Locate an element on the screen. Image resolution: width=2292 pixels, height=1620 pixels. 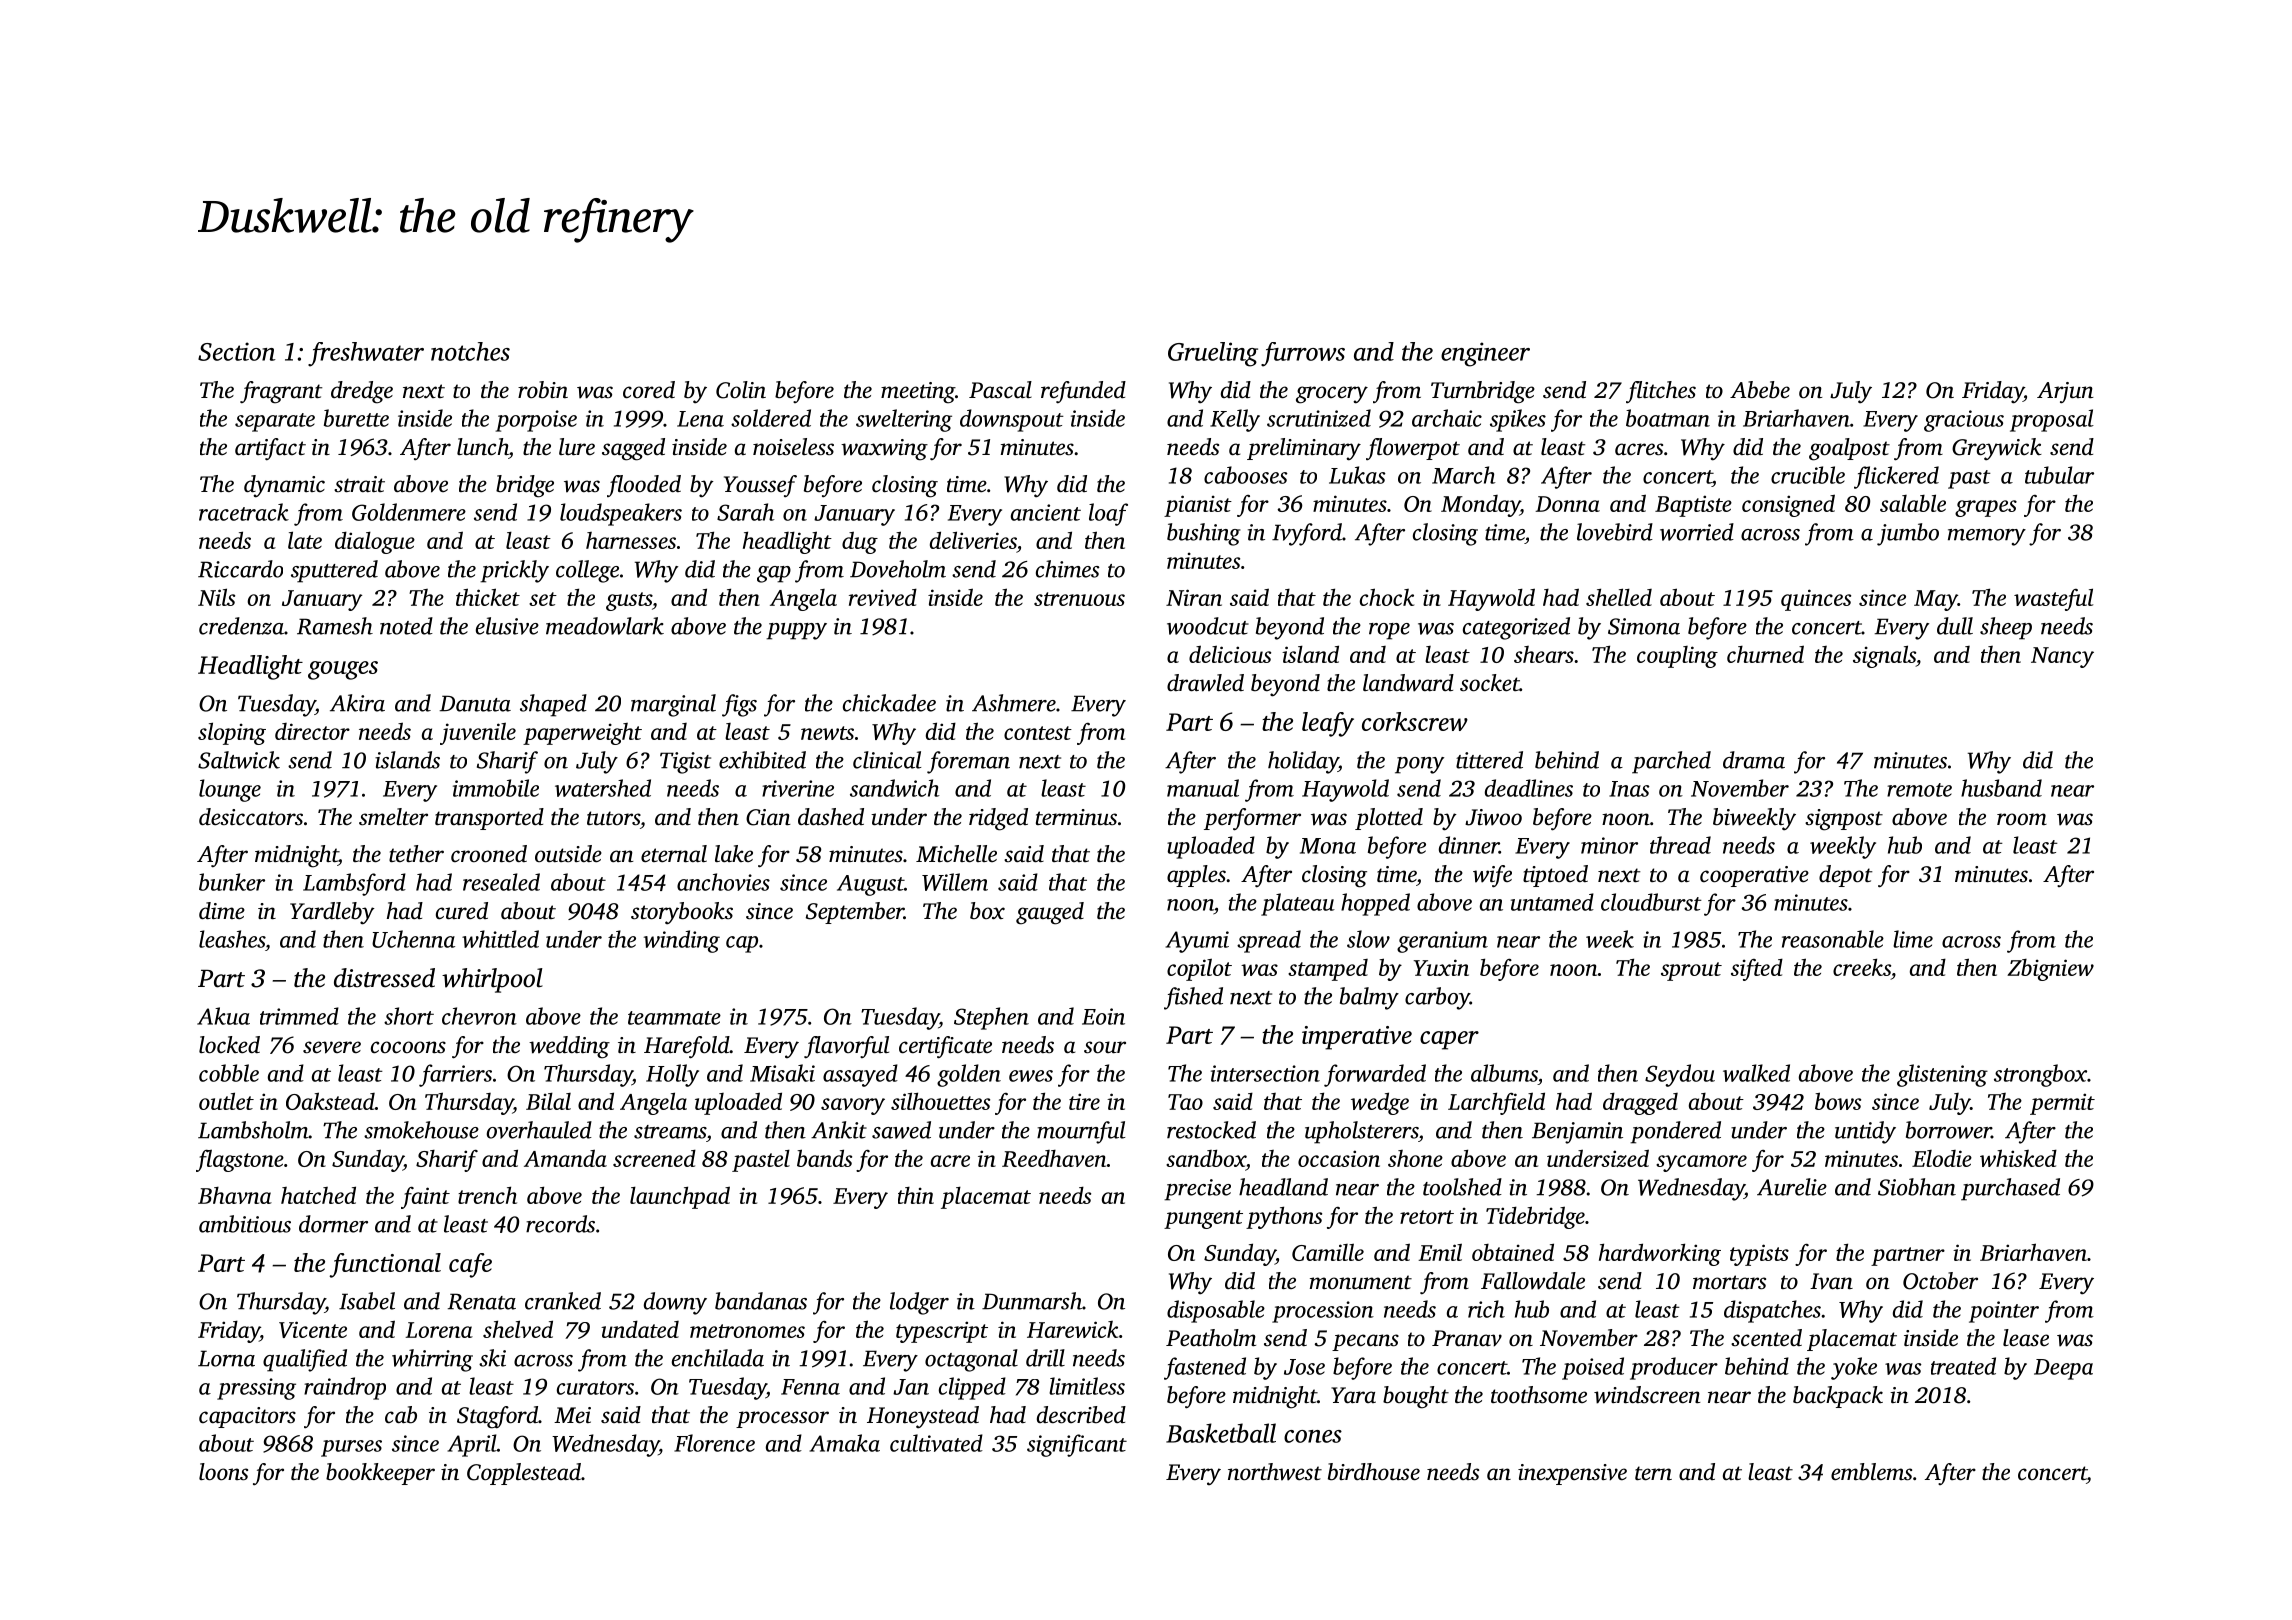
Willem is located at coordinates (955, 882).
